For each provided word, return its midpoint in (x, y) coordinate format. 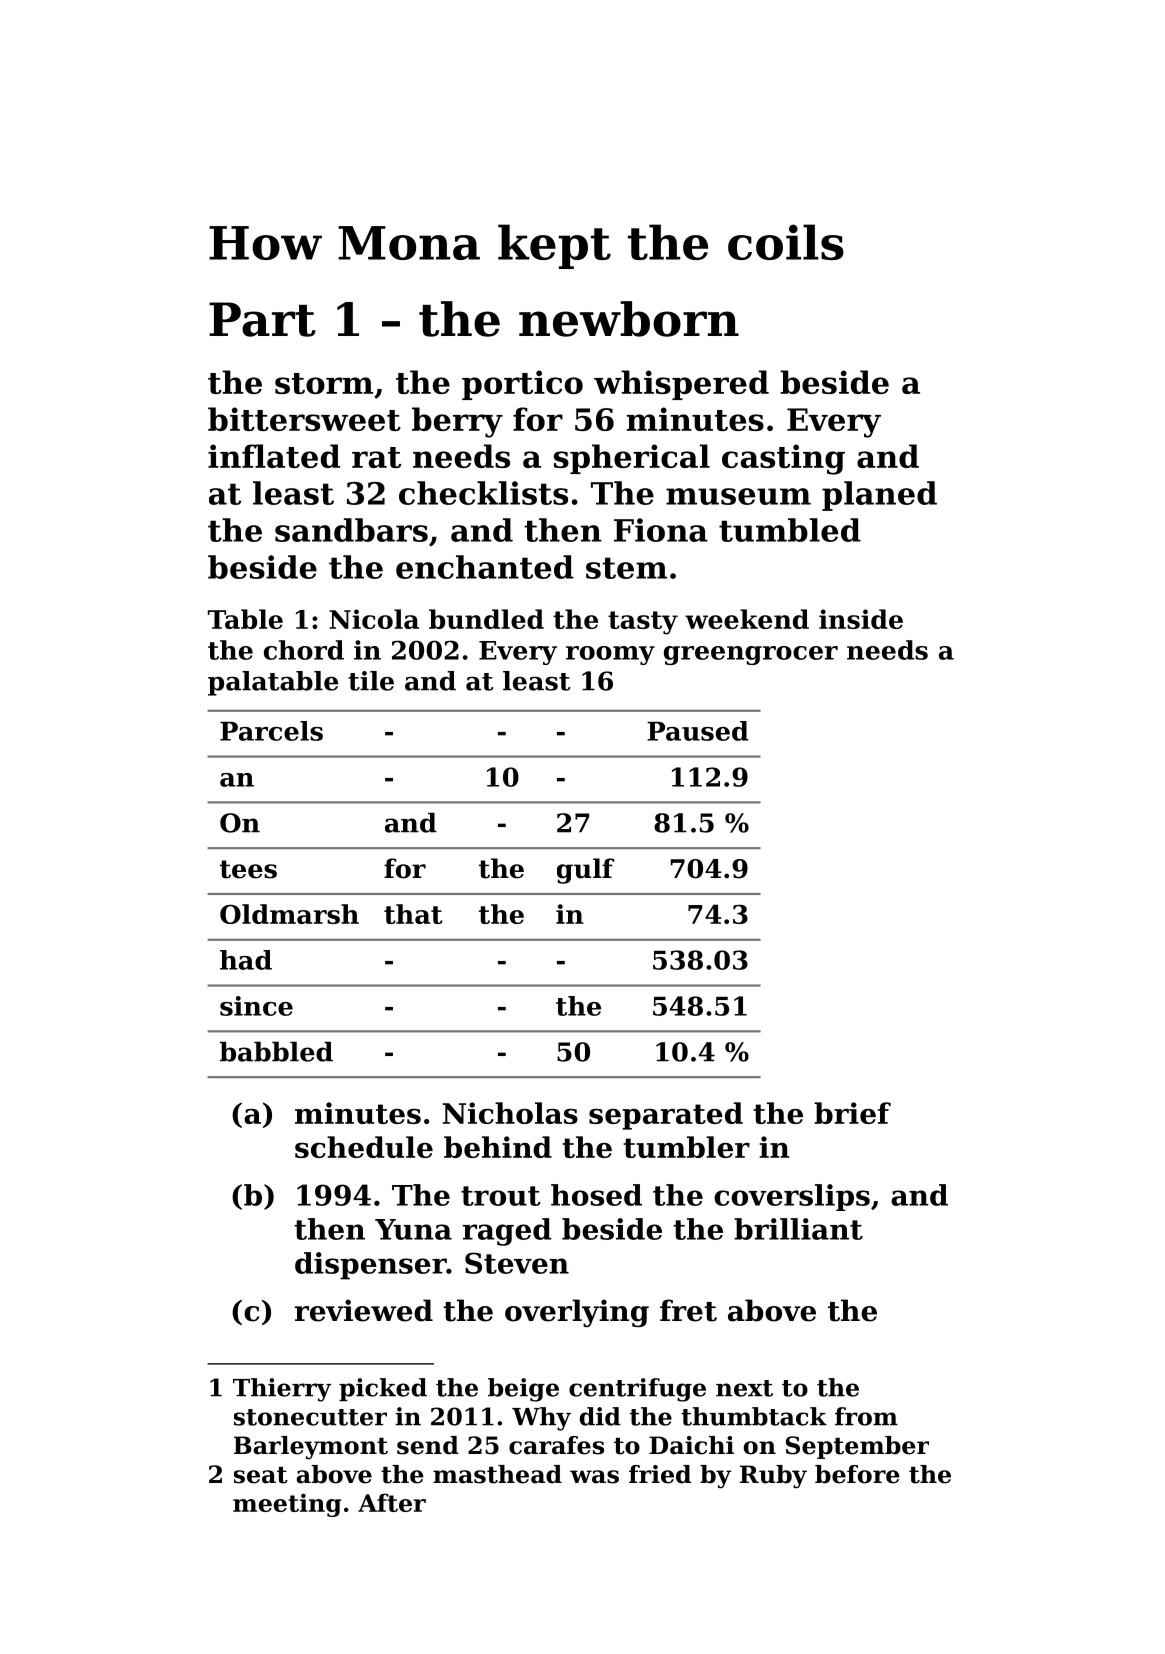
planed (879, 496)
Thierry (282, 1390)
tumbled (790, 530)
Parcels (271, 731)
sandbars (351, 530)
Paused (698, 731)
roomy (610, 655)
